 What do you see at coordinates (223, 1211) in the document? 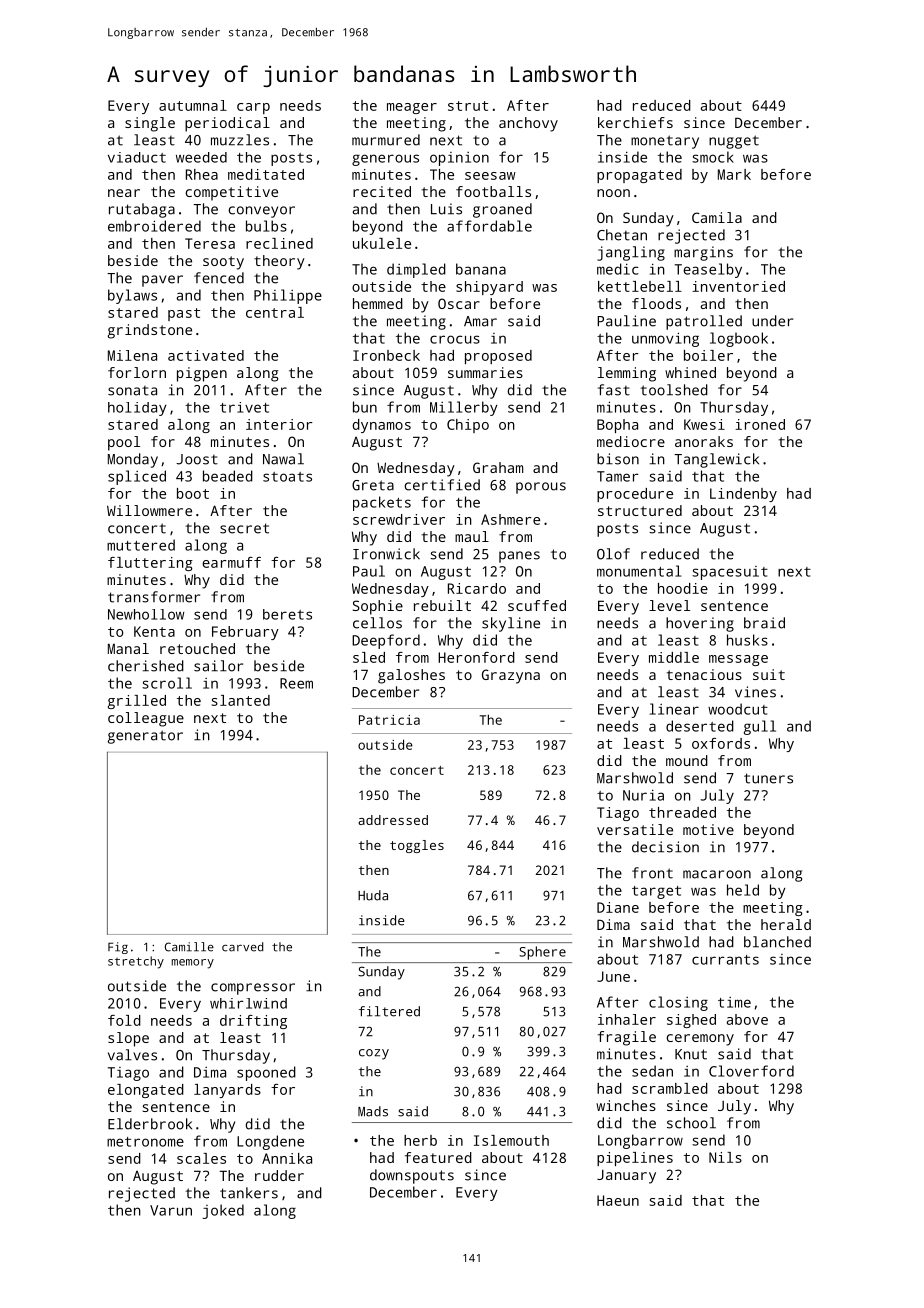
I see `joked` at bounding box center [223, 1211].
